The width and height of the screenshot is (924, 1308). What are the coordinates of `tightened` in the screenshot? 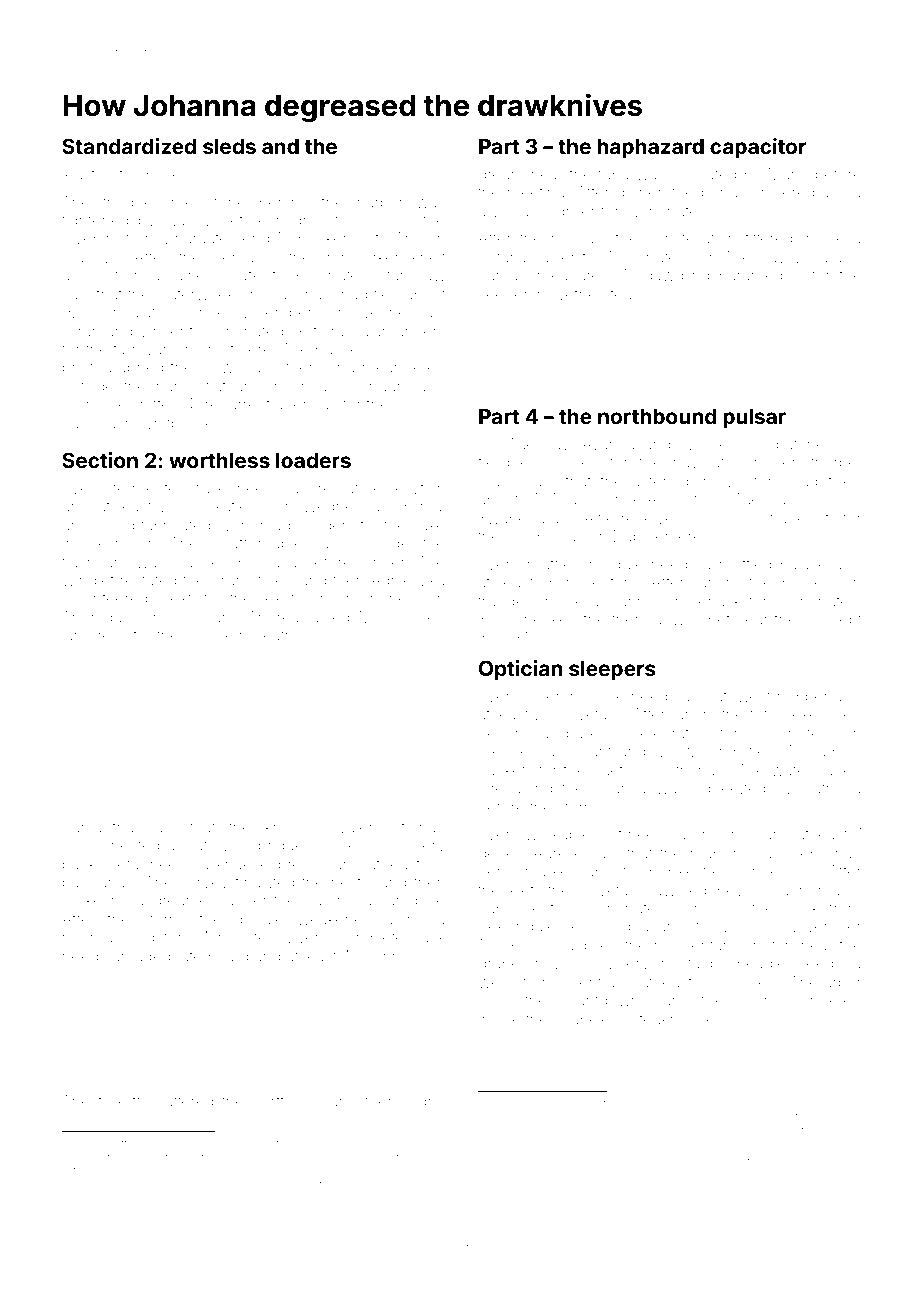 It's located at (95, 222).
